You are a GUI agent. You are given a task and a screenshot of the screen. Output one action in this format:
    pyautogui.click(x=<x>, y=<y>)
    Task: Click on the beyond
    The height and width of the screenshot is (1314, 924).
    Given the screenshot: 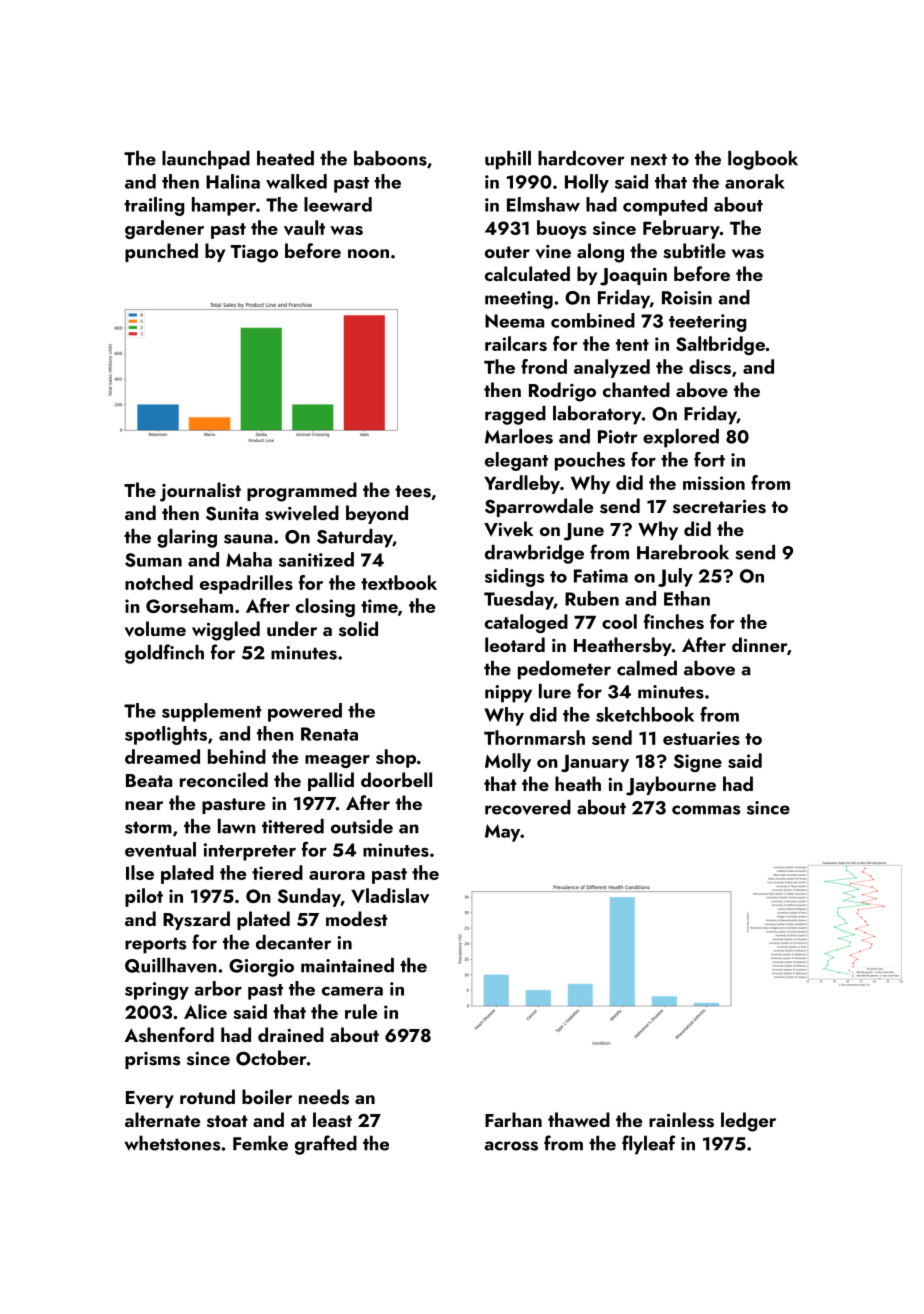 What is the action you would take?
    pyautogui.click(x=377, y=514)
